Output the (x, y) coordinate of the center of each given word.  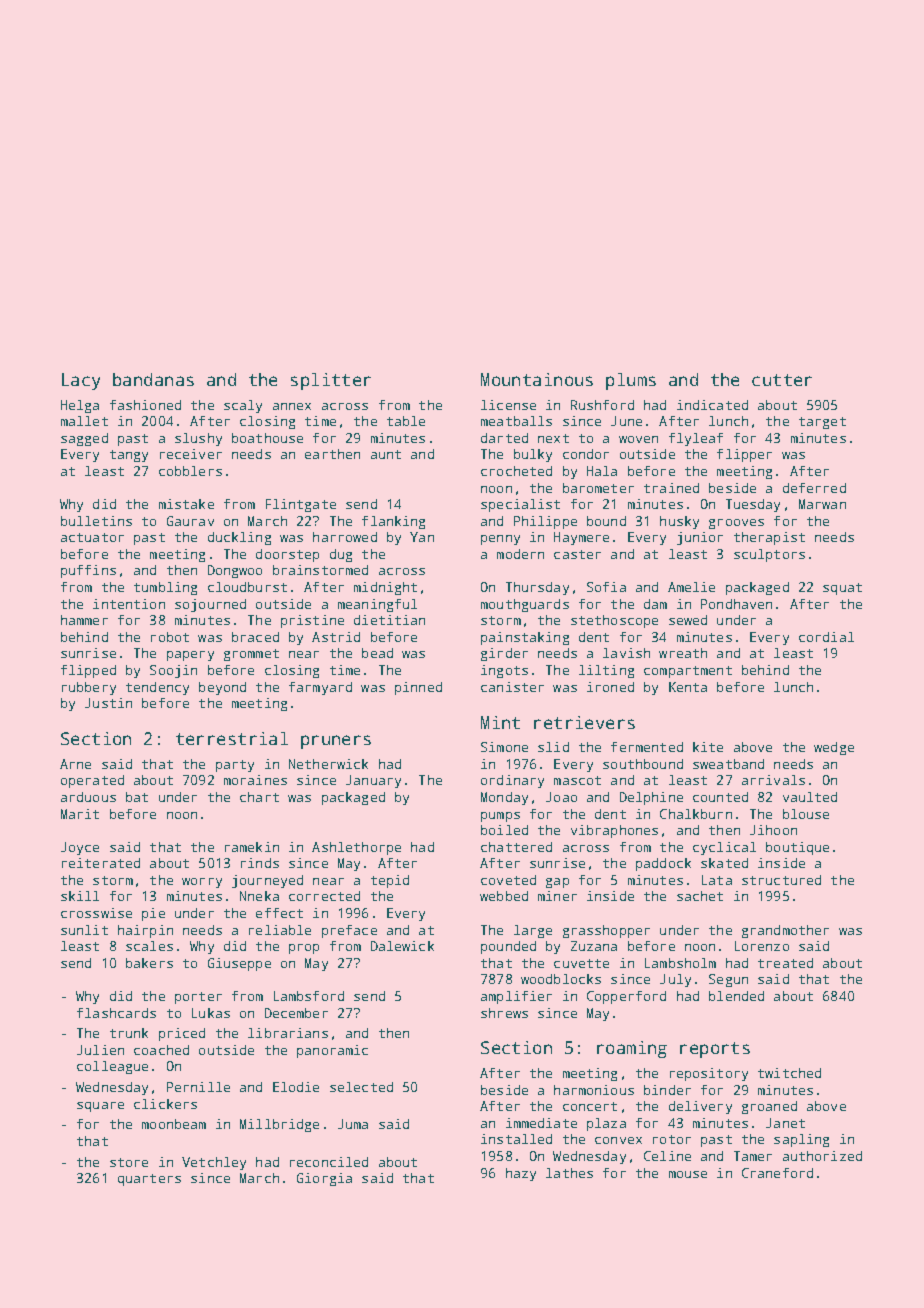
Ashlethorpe (356, 848)
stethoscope (614, 621)
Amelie (691, 587)
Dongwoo (235, 571)
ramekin (252, 847)
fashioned (145, 405)
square (100, 1107)
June (626, 421)
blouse (806, 814)
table (406, 421)
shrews (504, 1013)
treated (785, 963)
